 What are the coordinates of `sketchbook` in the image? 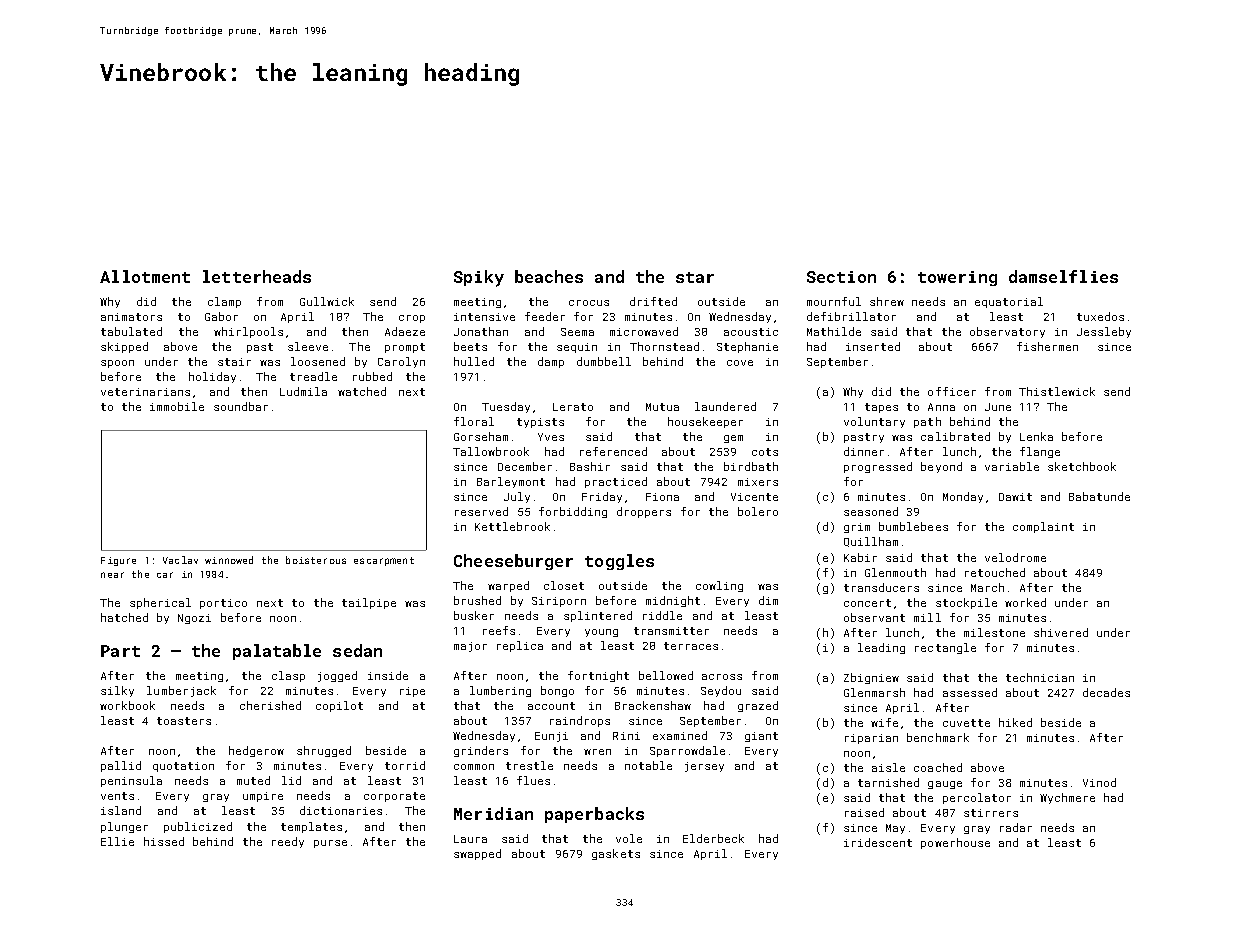 It's located at (1082, 466).
